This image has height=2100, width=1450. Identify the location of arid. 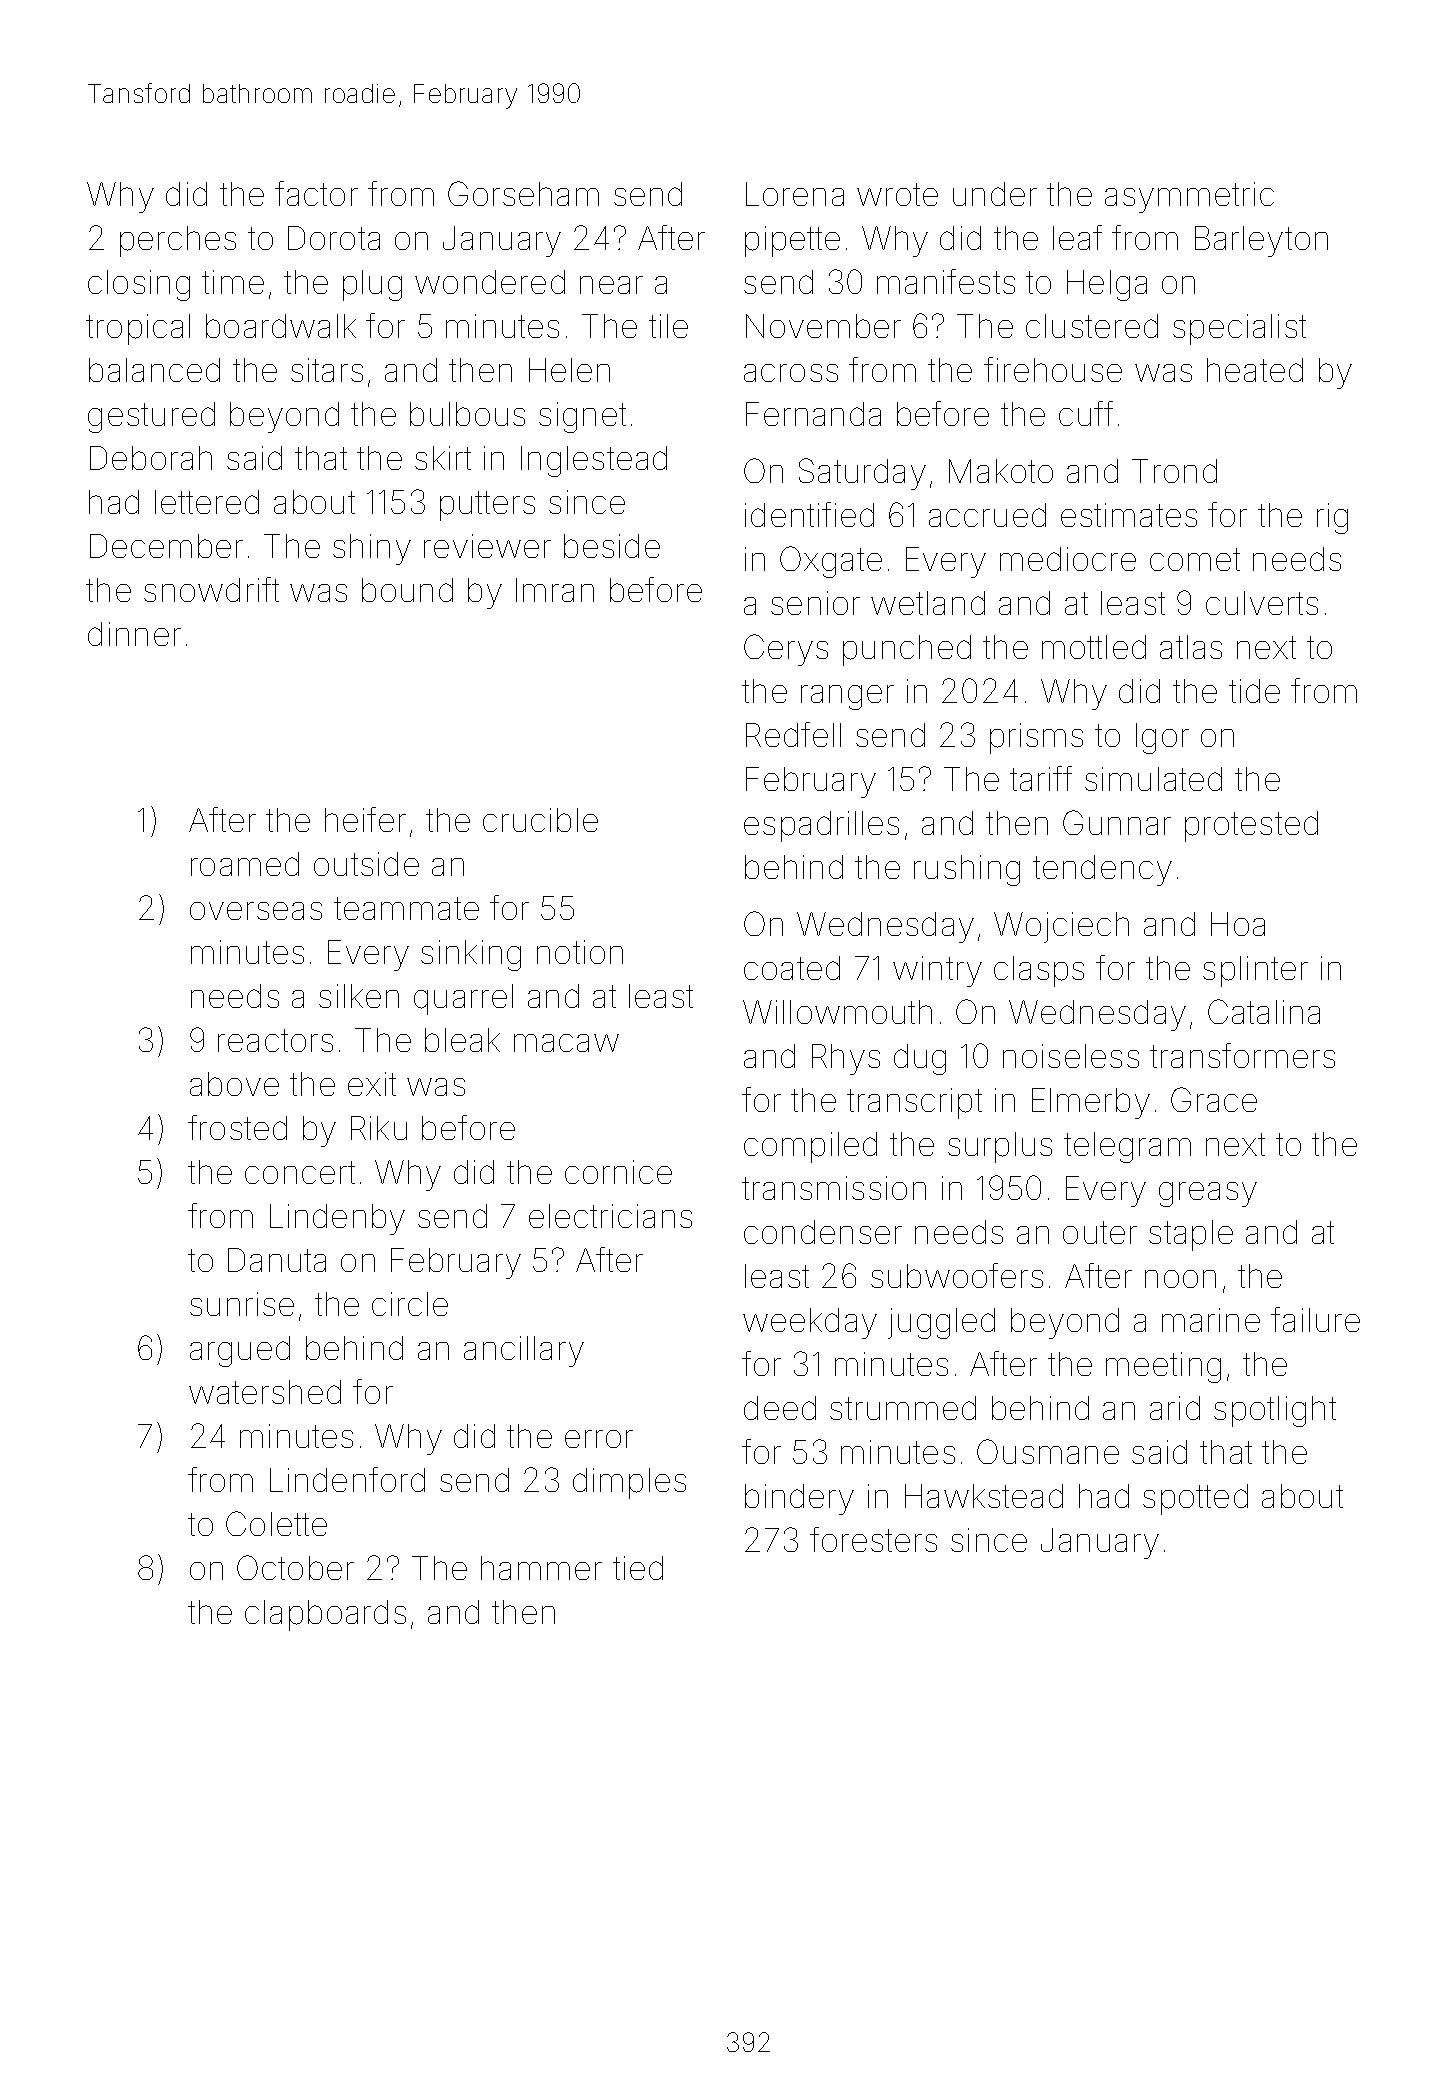
(1175, 1408).
